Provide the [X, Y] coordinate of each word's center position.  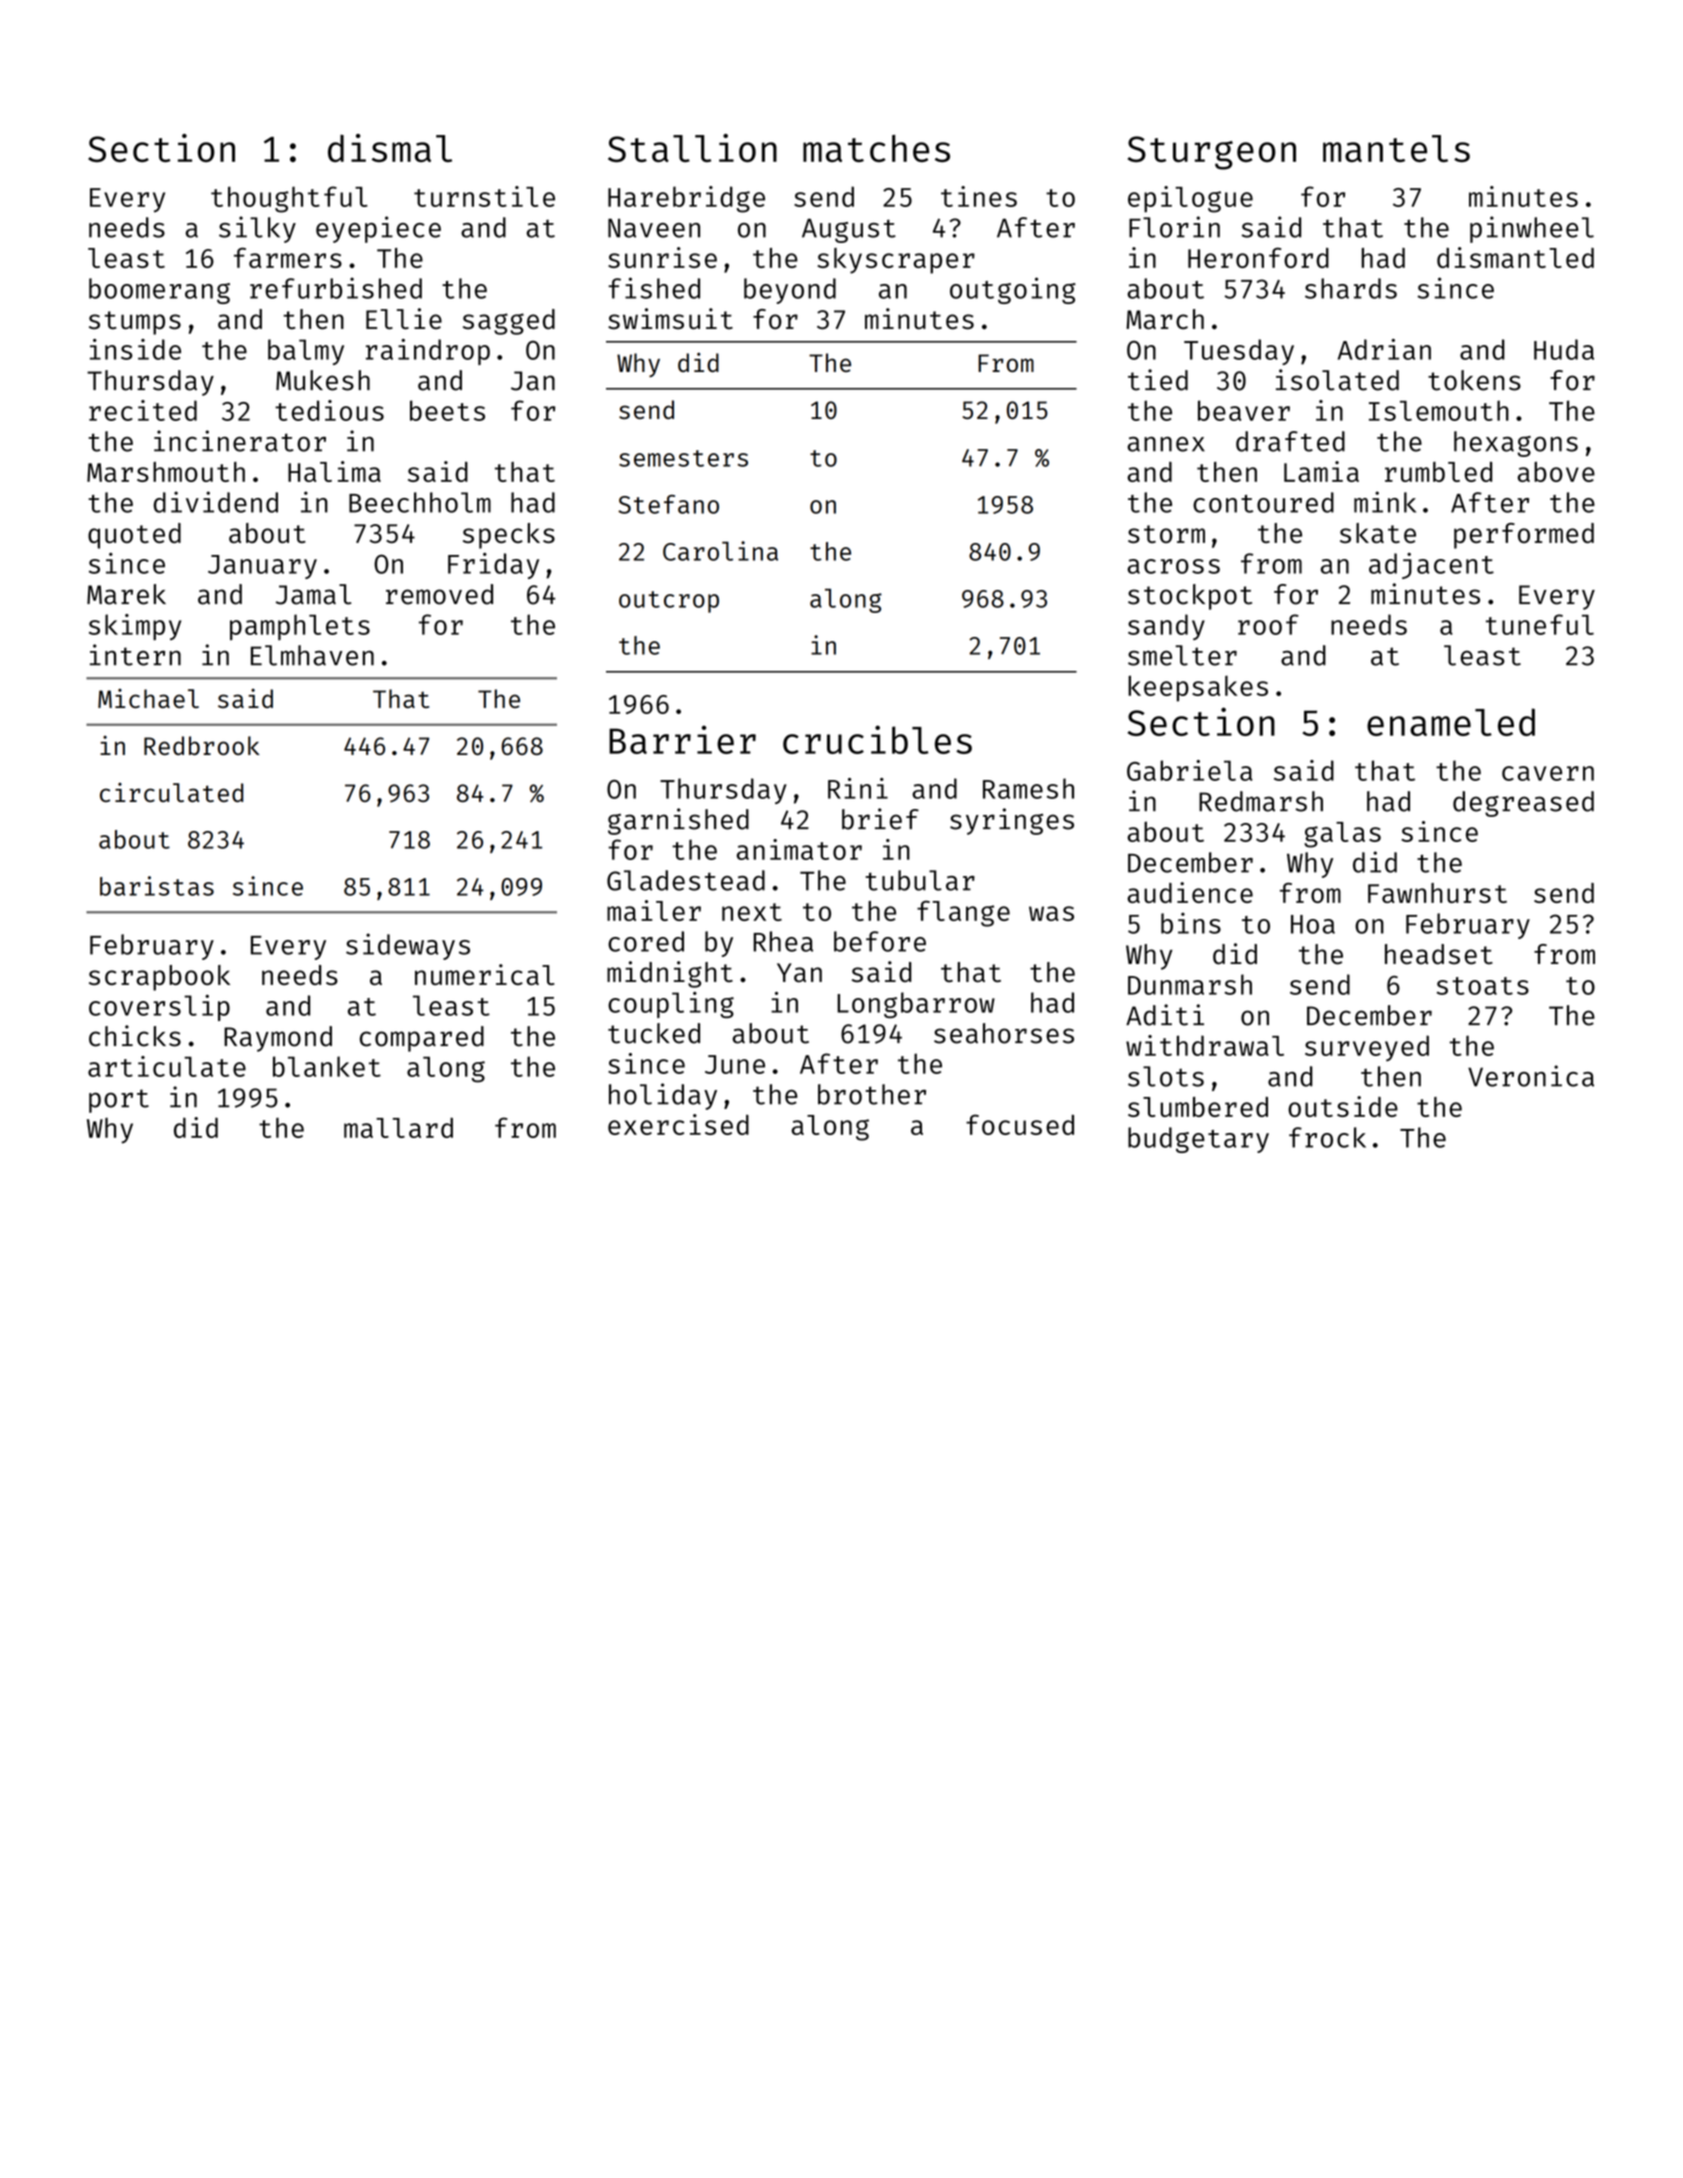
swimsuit [670, 319]
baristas [157, 886]
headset [1439, 954]
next [752, 912]
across [1173, 566]
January [262, 567]
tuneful [1540, 624]
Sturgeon [1212, 153]
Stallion [692, 148]
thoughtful [289, 199]
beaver [1244, 410]
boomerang [159, 291]
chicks [135, 1036]
